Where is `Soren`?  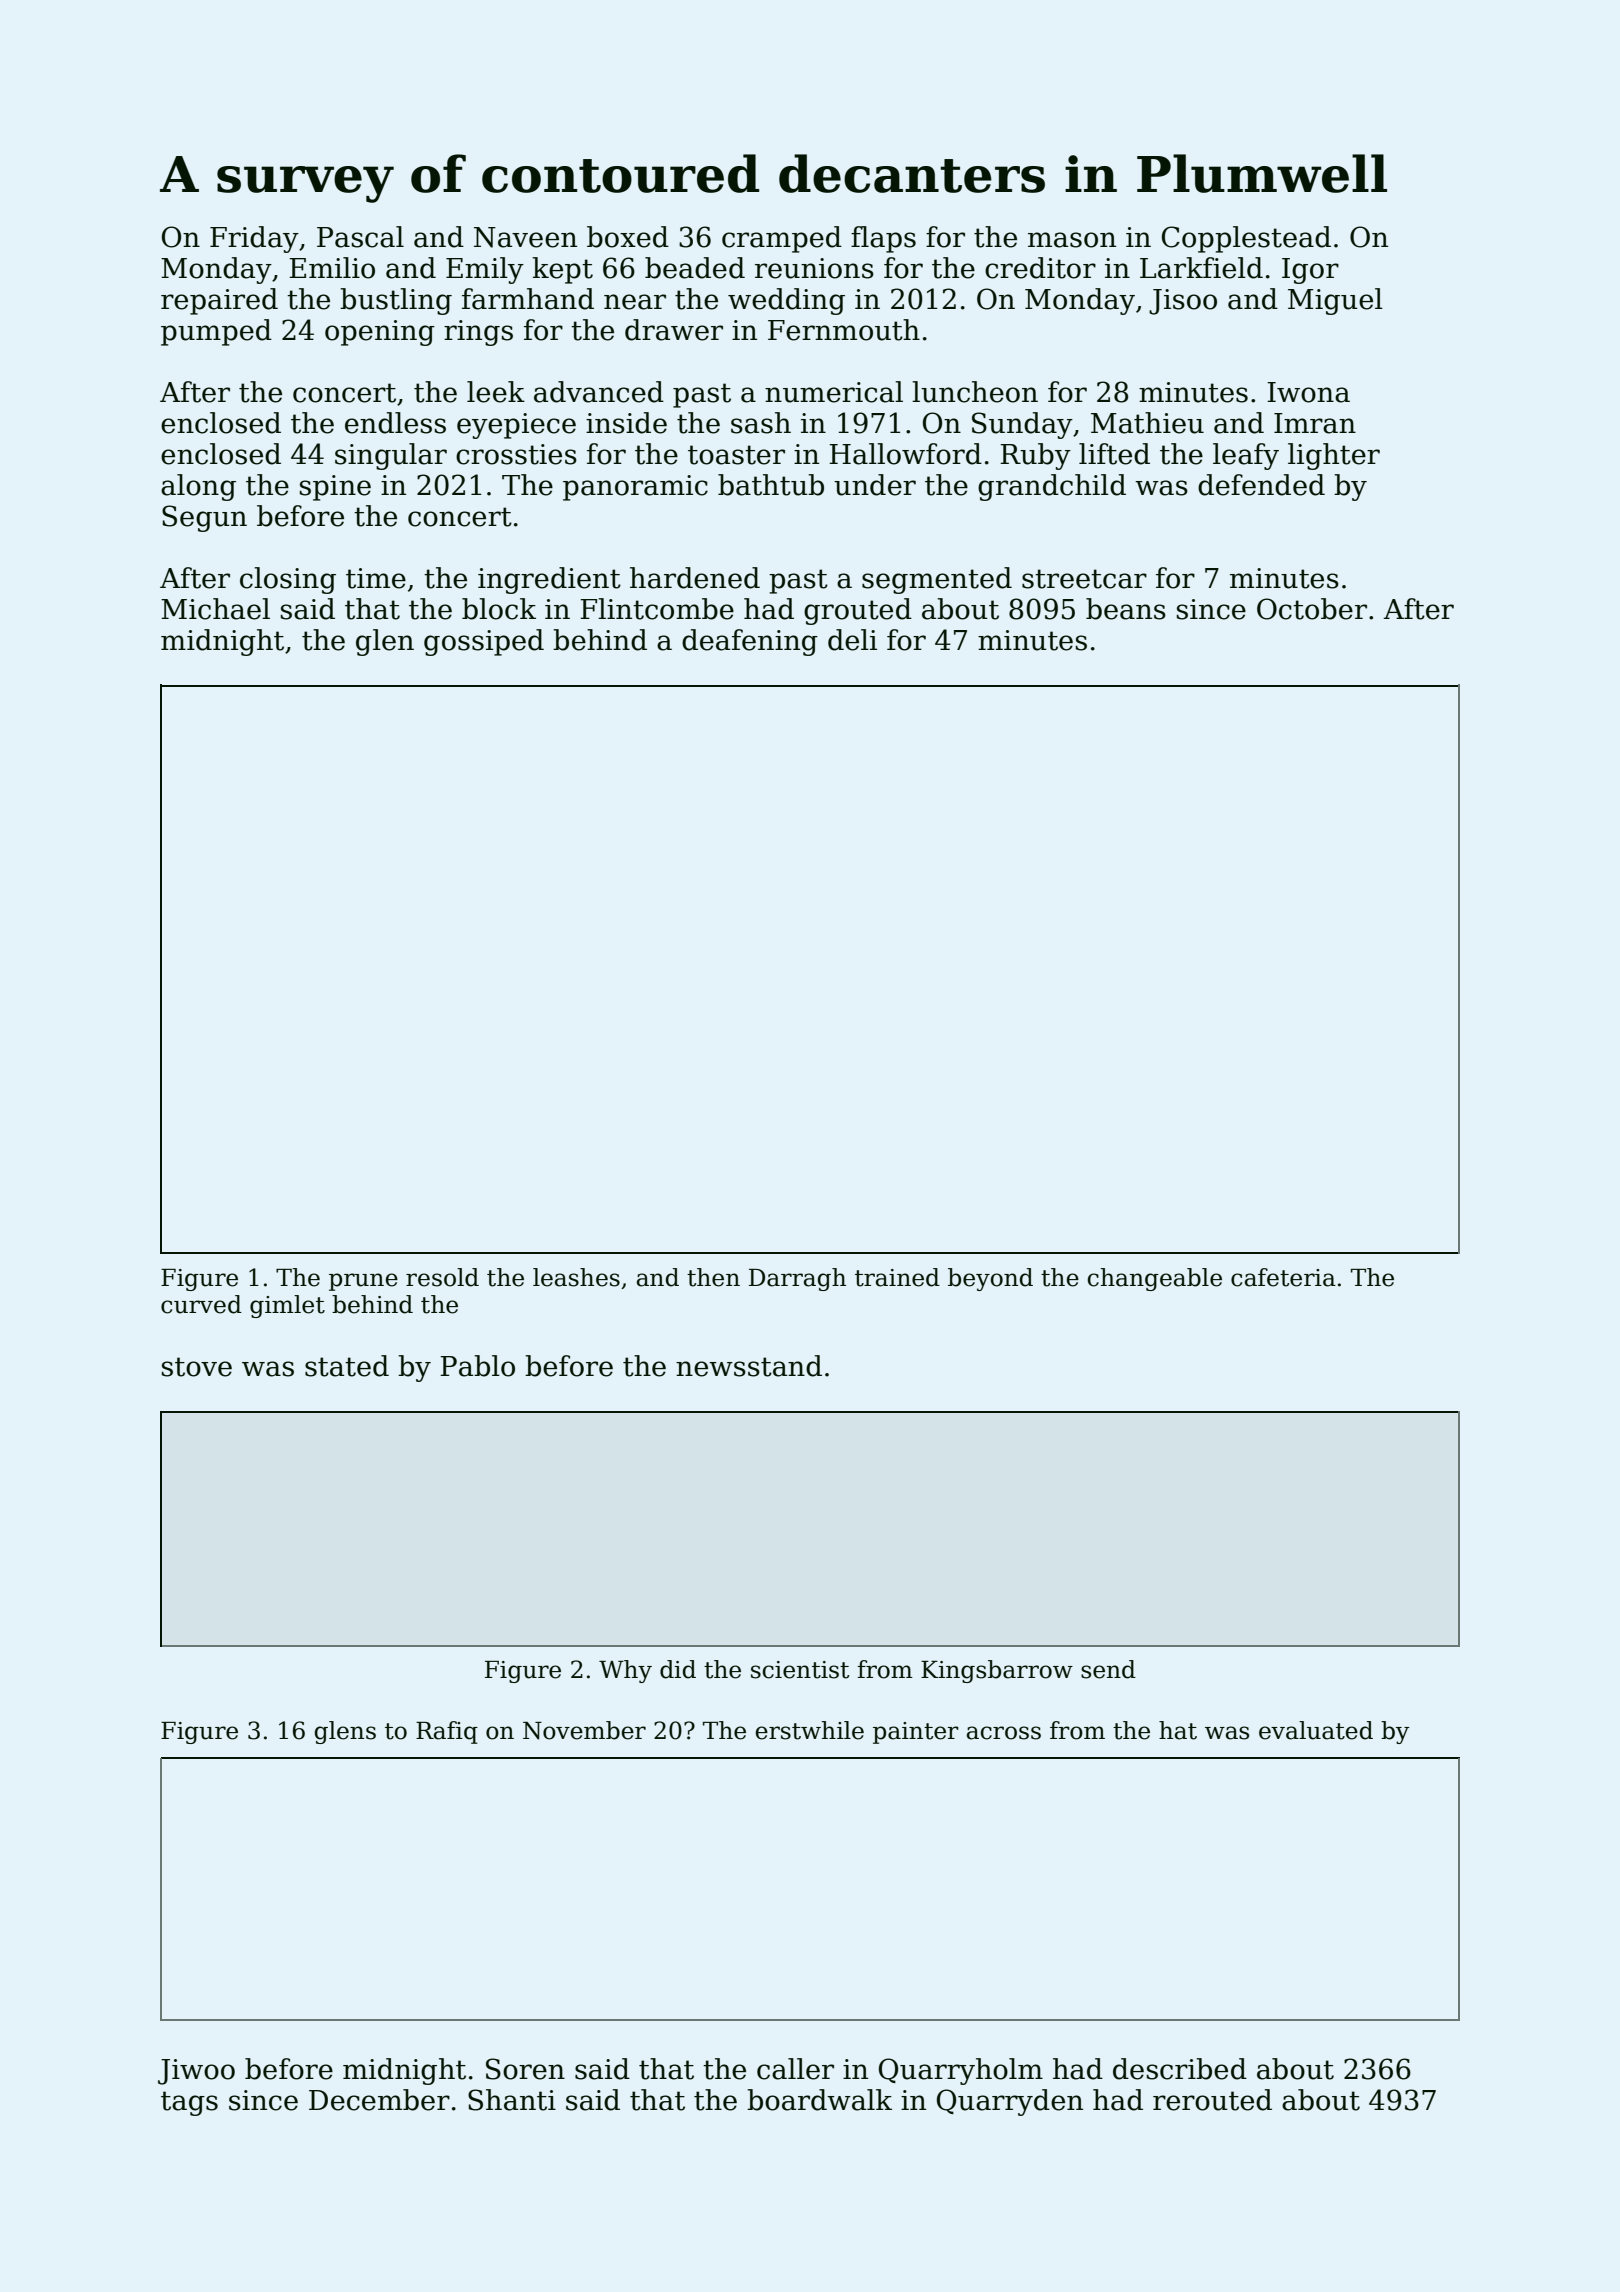 Soren is located at coordinates (525, 2069).
